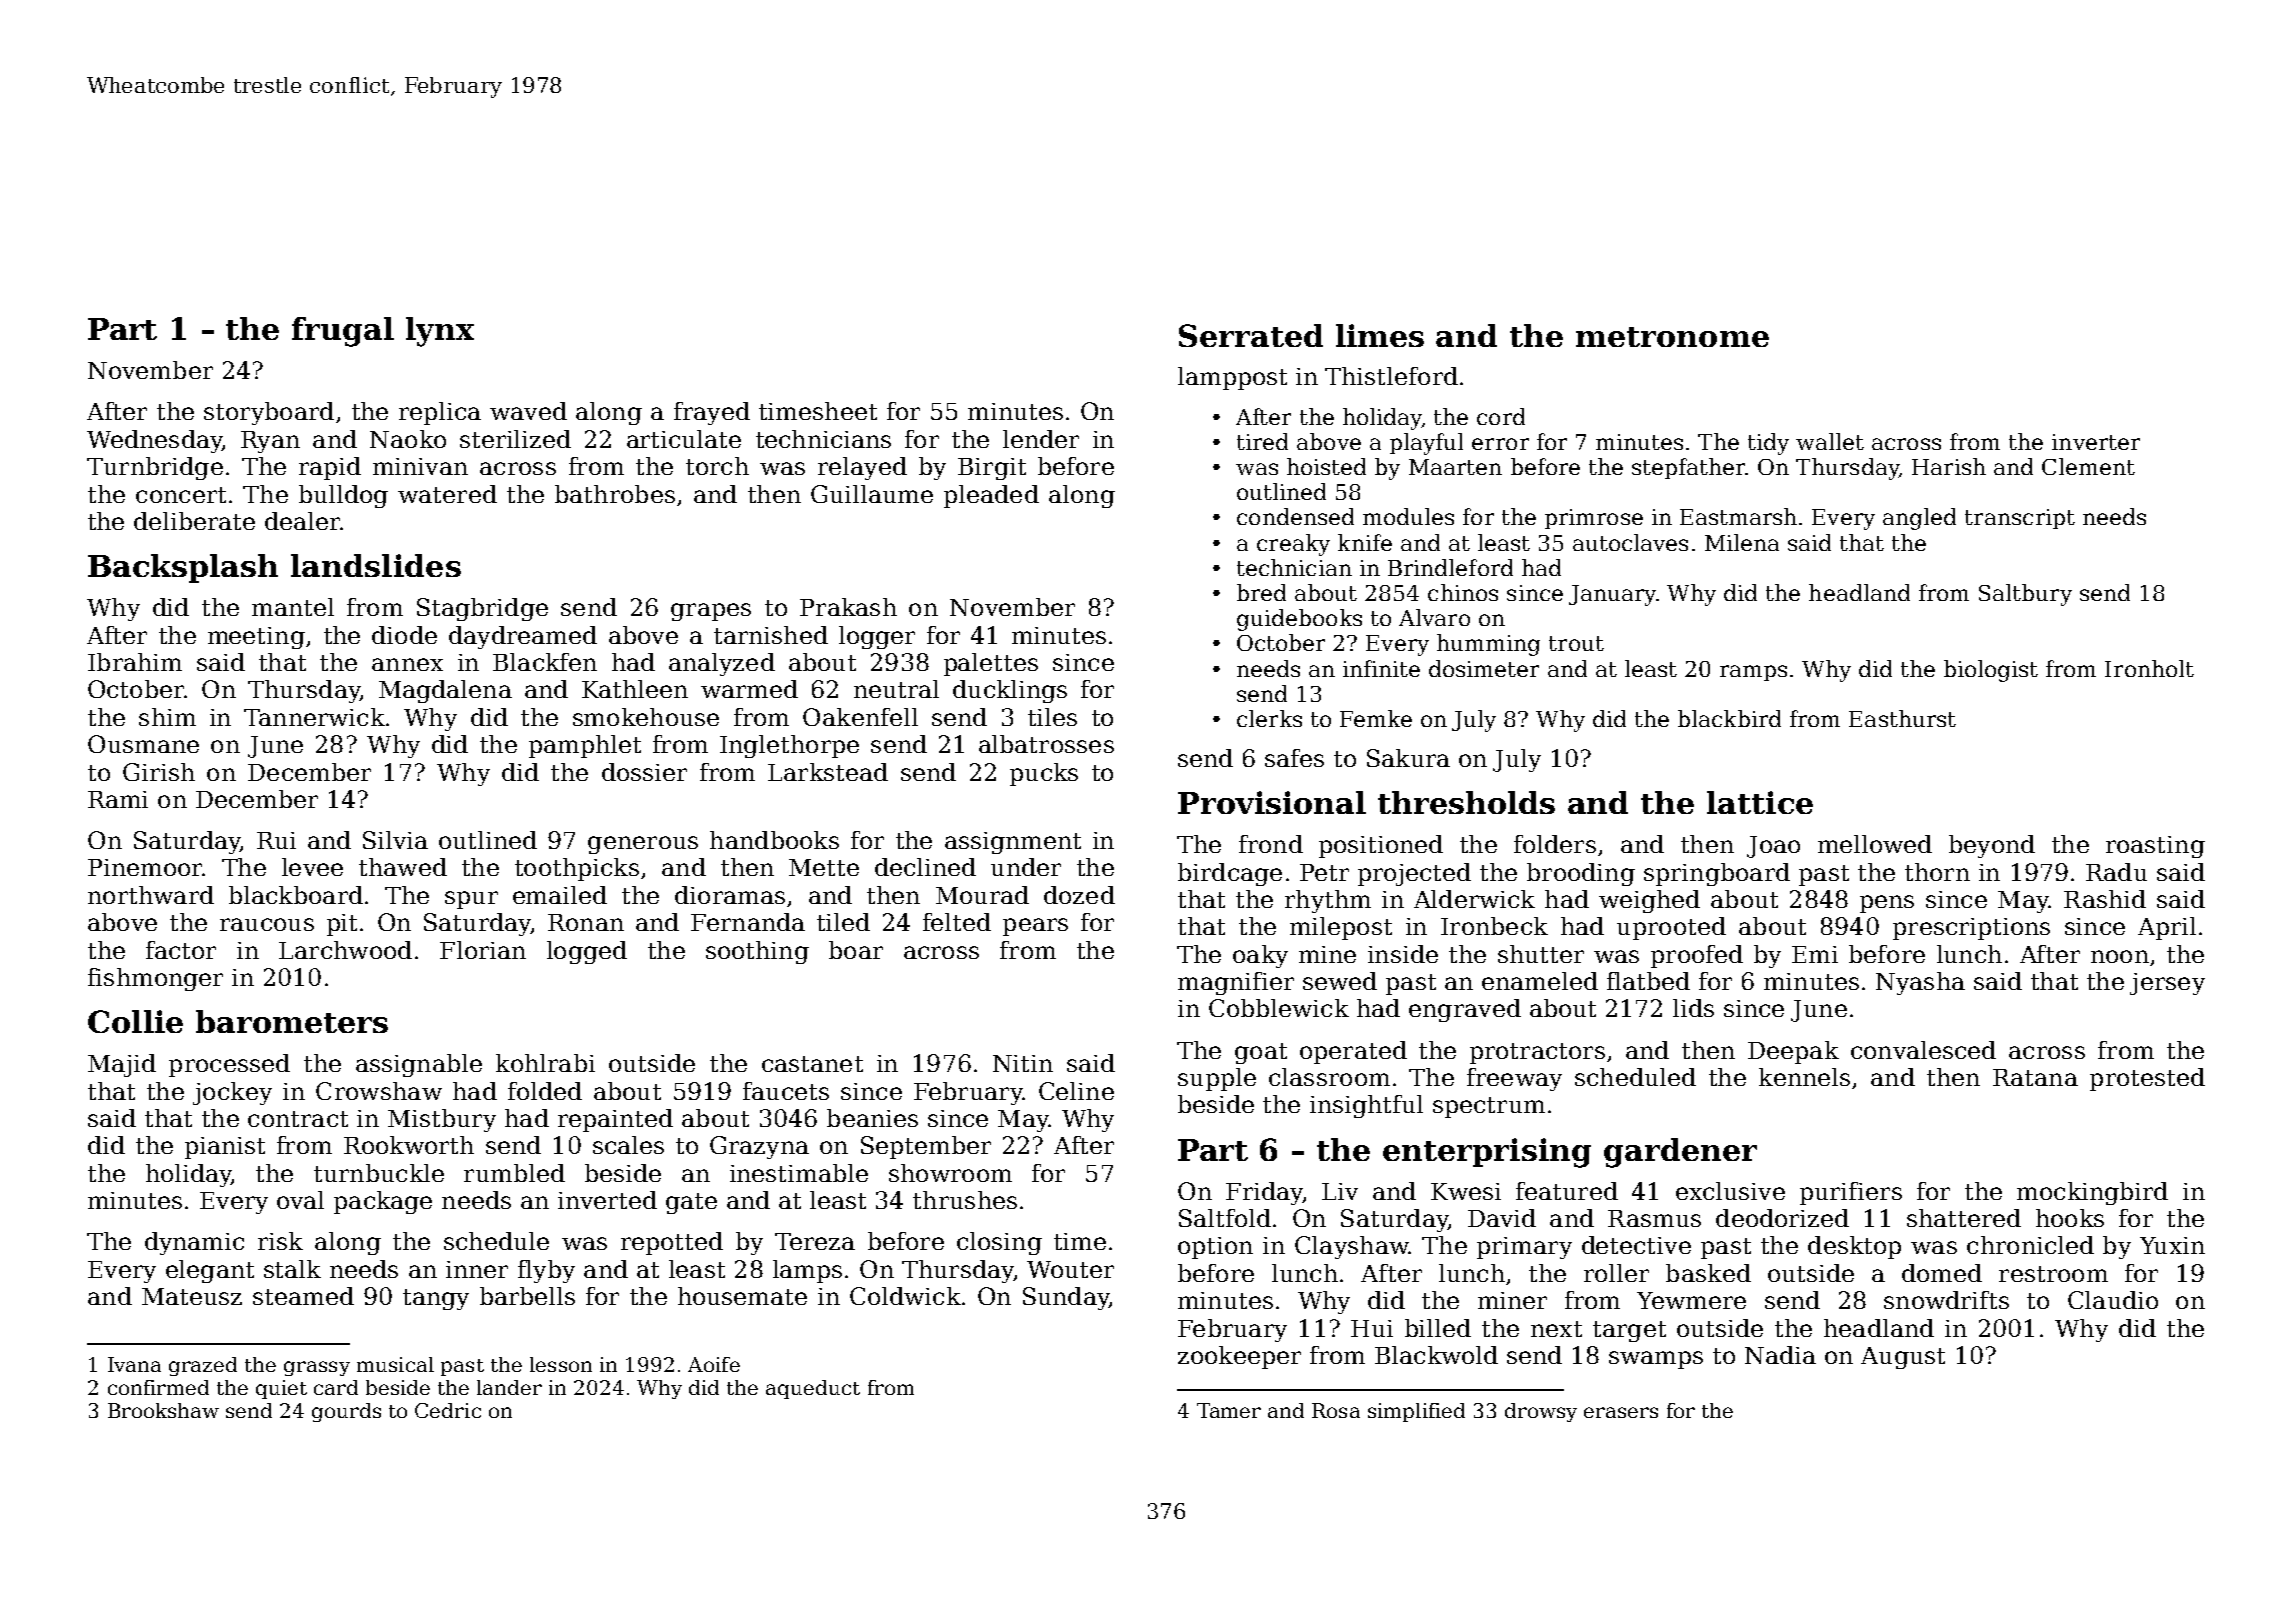  I want to click on spur, so click(471, 900).
